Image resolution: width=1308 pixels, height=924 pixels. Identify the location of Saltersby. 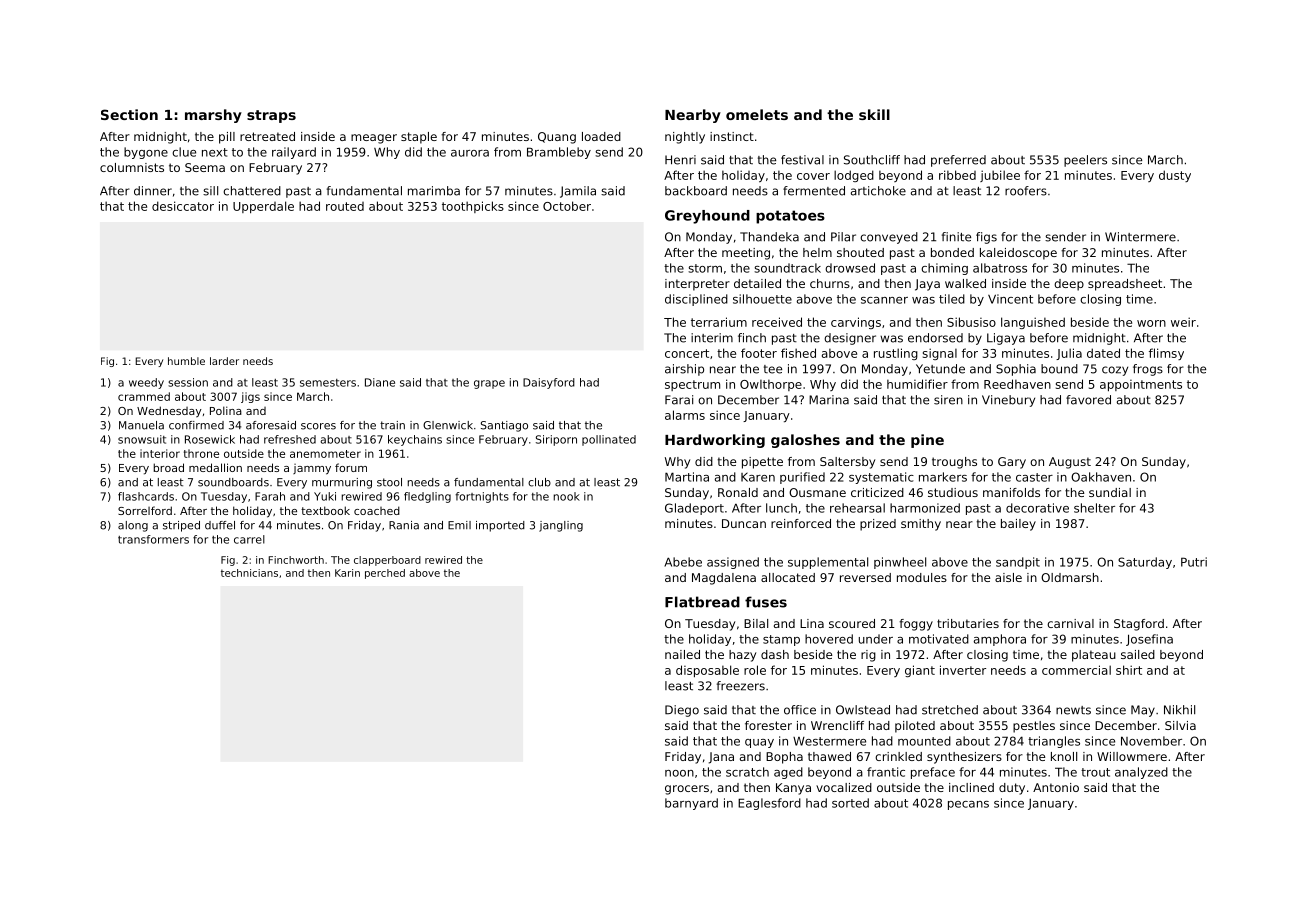
(847, 463).
